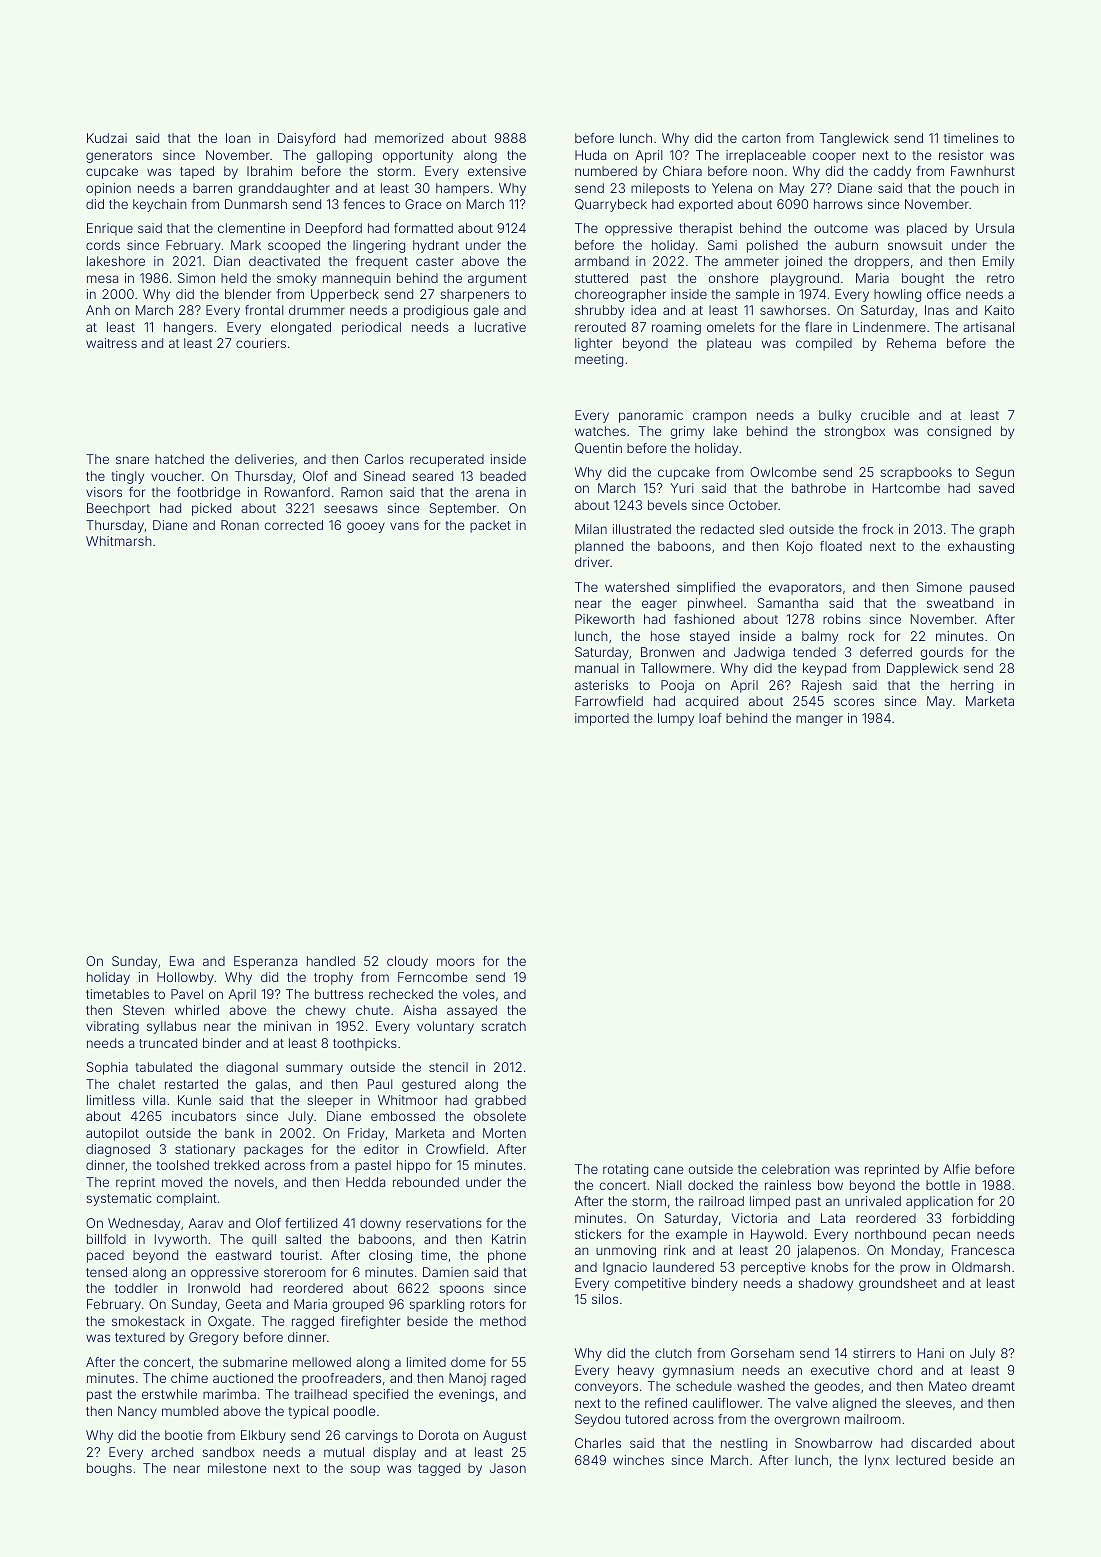 The height and width of the page is (1557, 1101). What do you see at coordinates (503, 1026) in the page?
I see `scratch` at bounding box center [503, 1026].
